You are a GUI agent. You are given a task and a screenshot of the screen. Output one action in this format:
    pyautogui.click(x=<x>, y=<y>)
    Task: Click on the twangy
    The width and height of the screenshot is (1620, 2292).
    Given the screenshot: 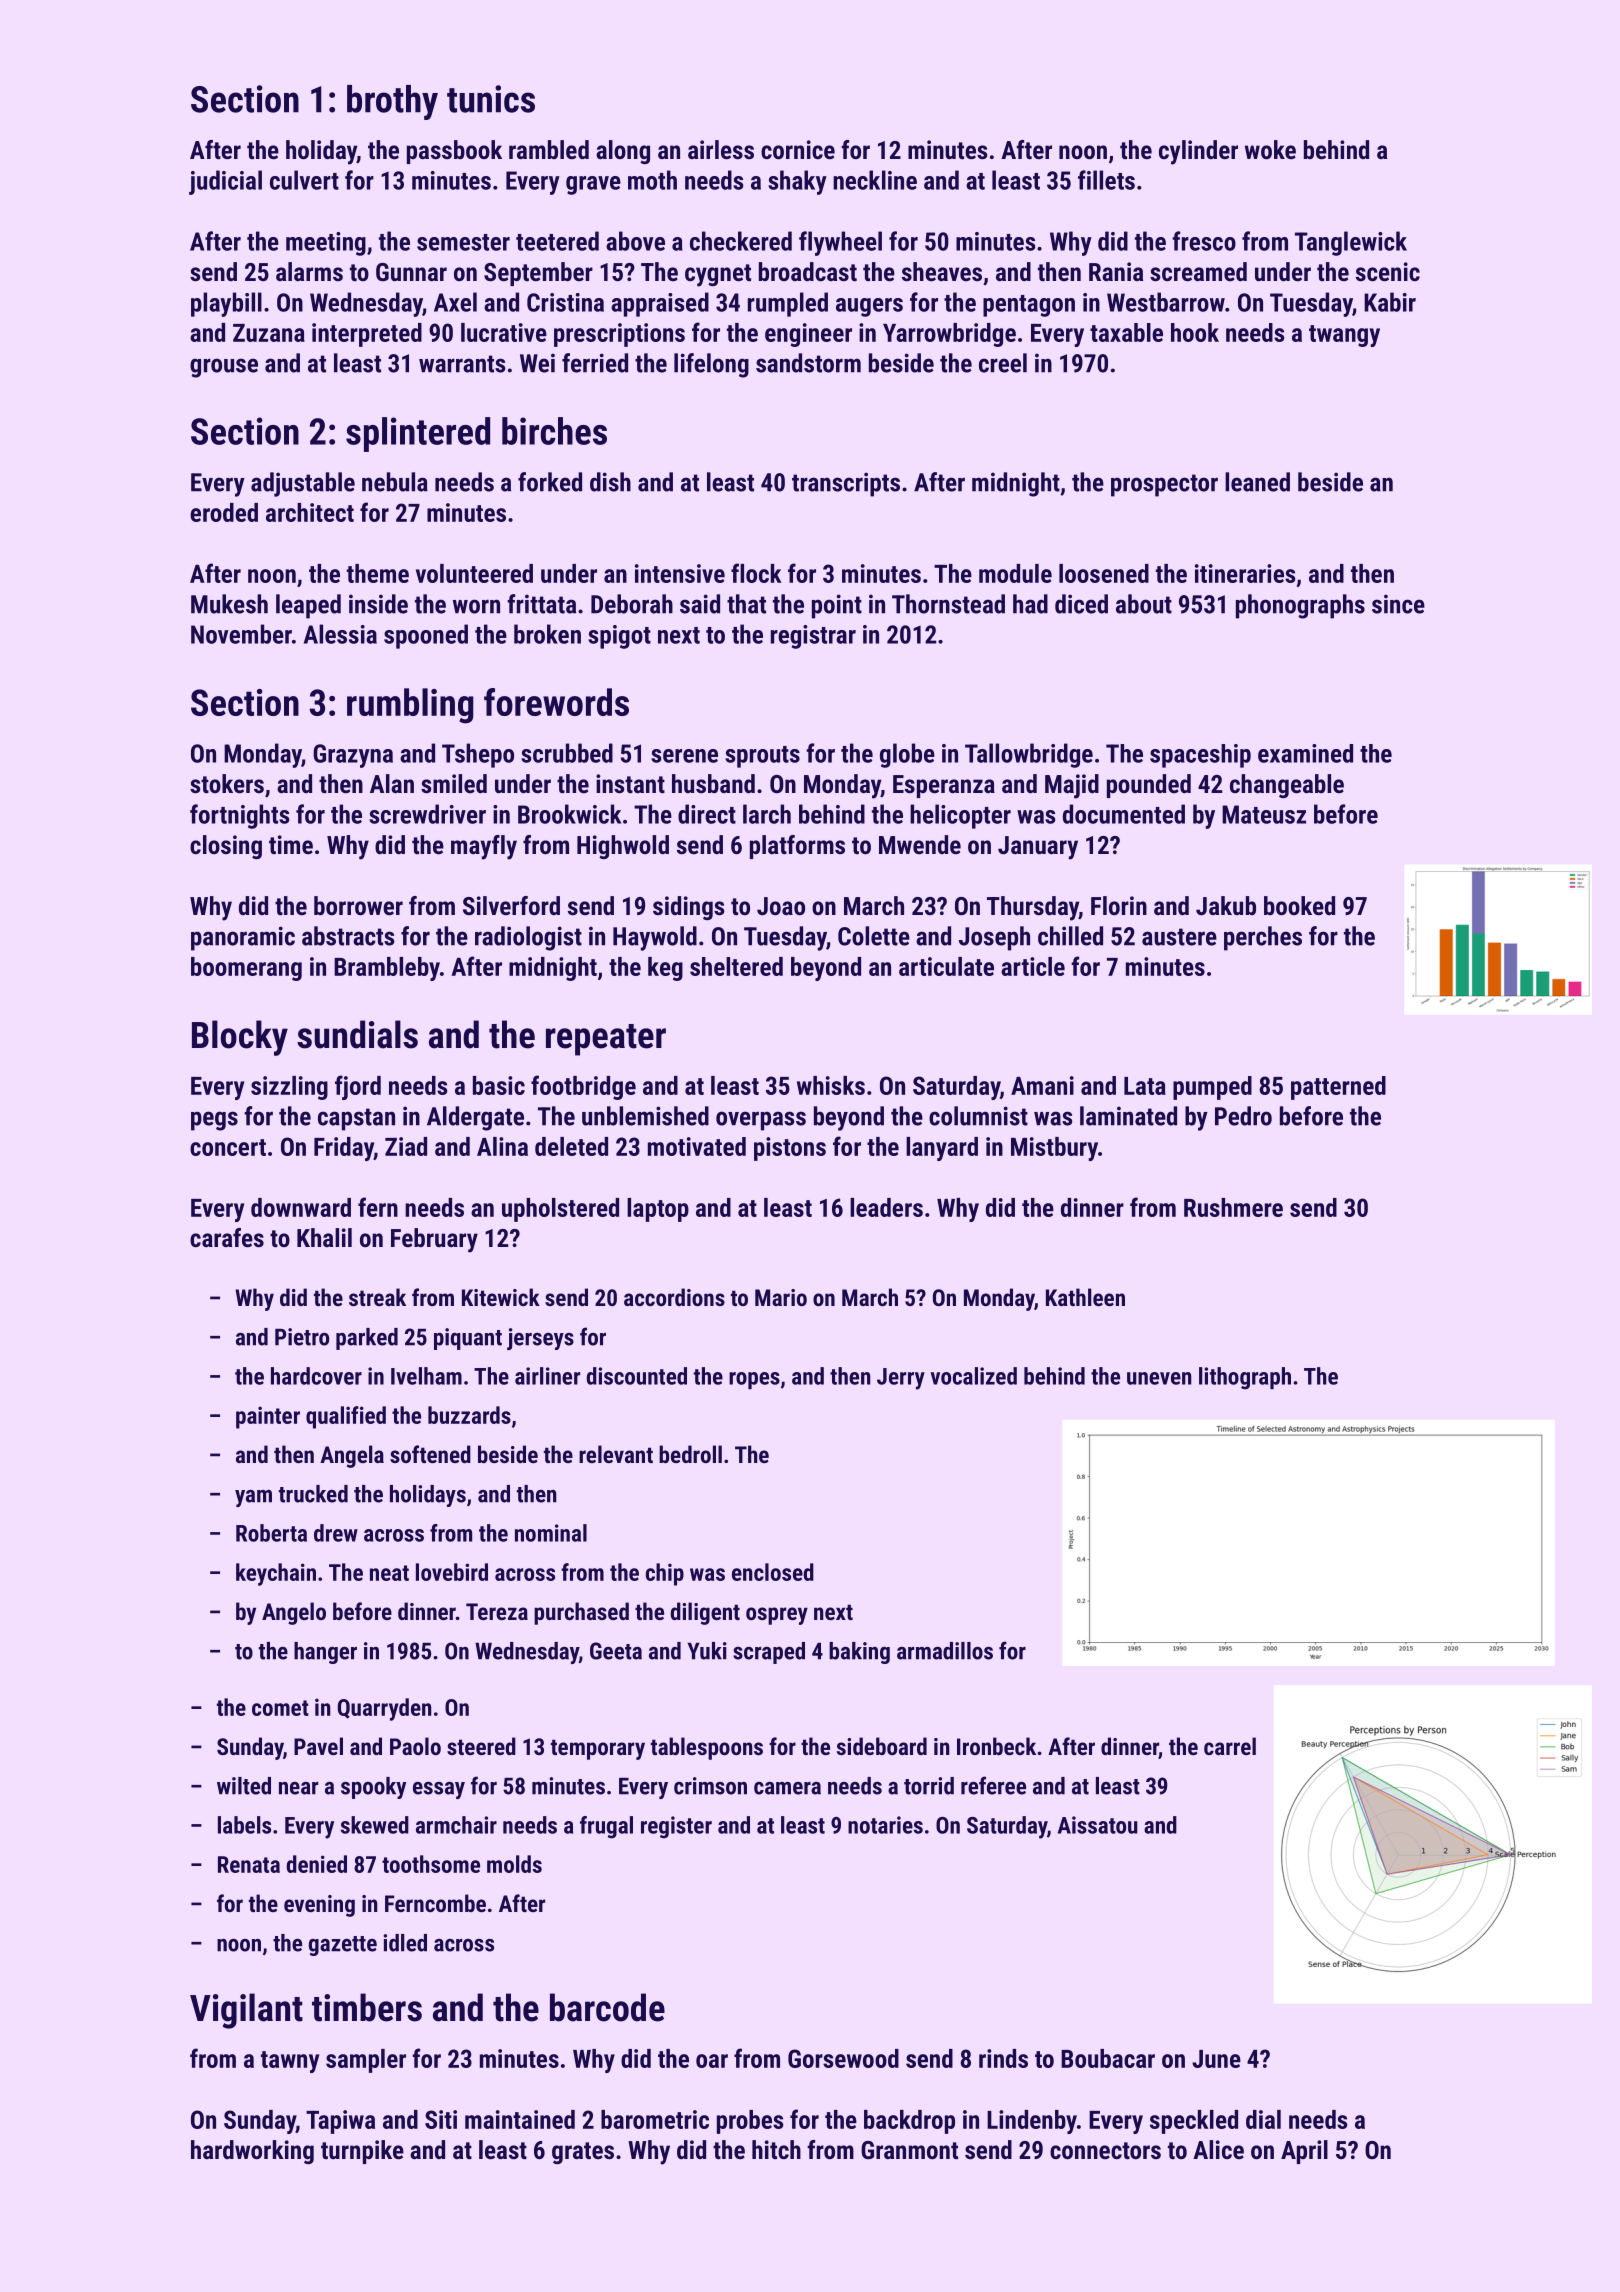 What is the action you would take?
    pyautogui.click(x=1344, y=336)
